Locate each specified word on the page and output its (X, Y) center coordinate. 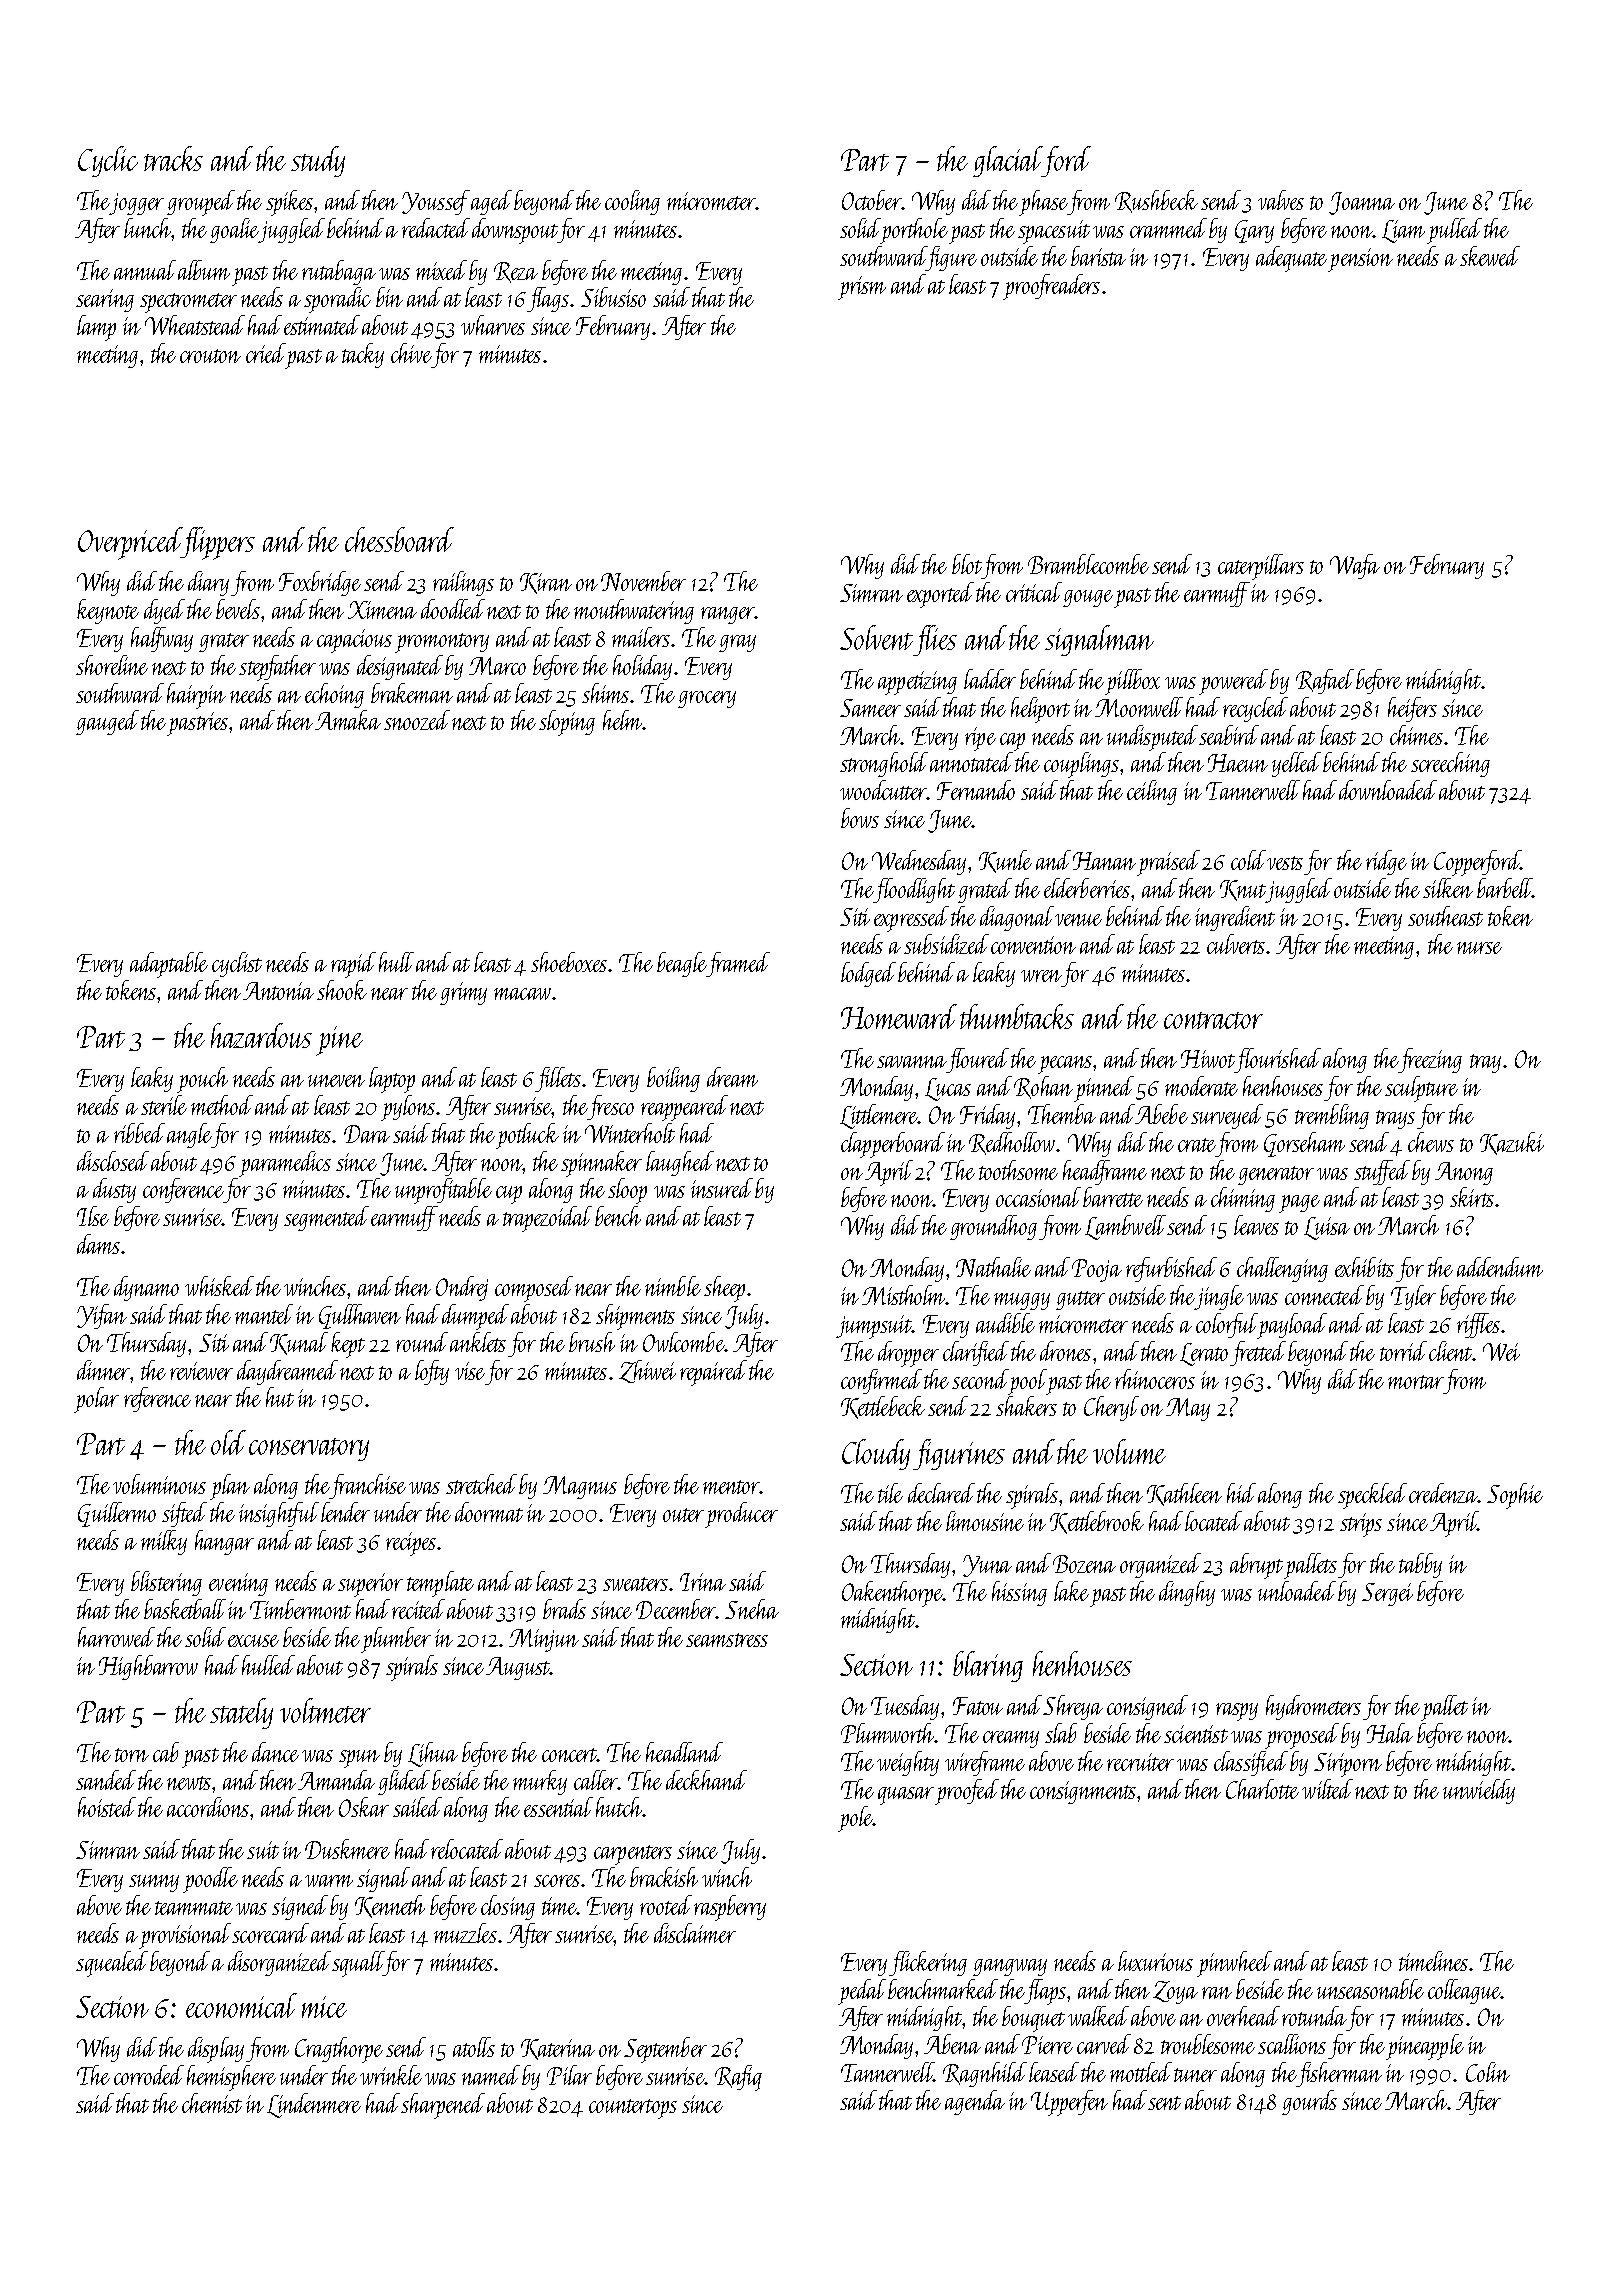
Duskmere (347, 1849)
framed (738, 964)
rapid (353, 965)
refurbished (1171, 1269)
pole (855, 1819)
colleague (1464, 1991)
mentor (731, 1487)
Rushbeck (1156, 201)
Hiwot (1208, 1059)
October (871, 200)
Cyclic (108, 161)
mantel (264, 1314)
